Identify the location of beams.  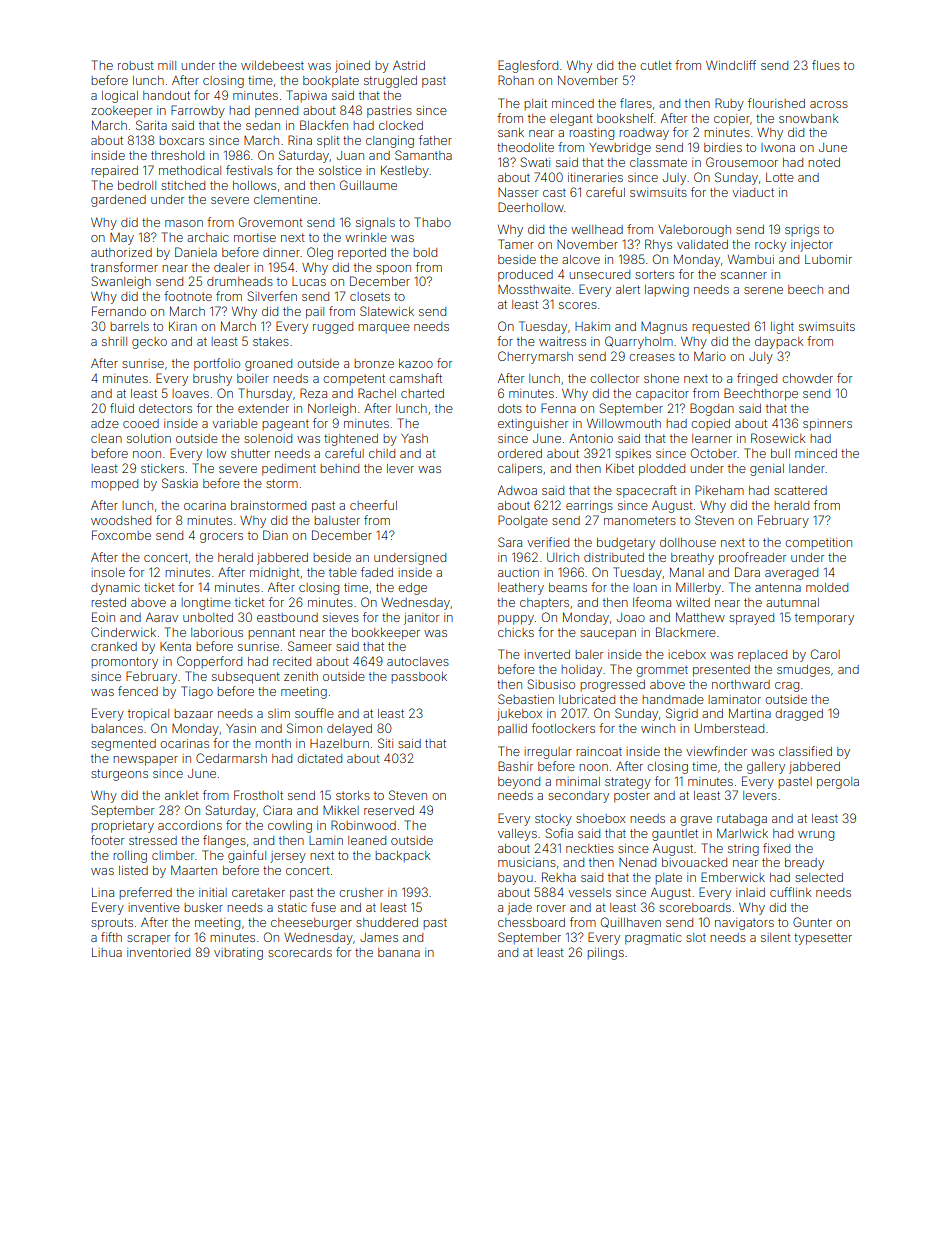
(568, 587).
